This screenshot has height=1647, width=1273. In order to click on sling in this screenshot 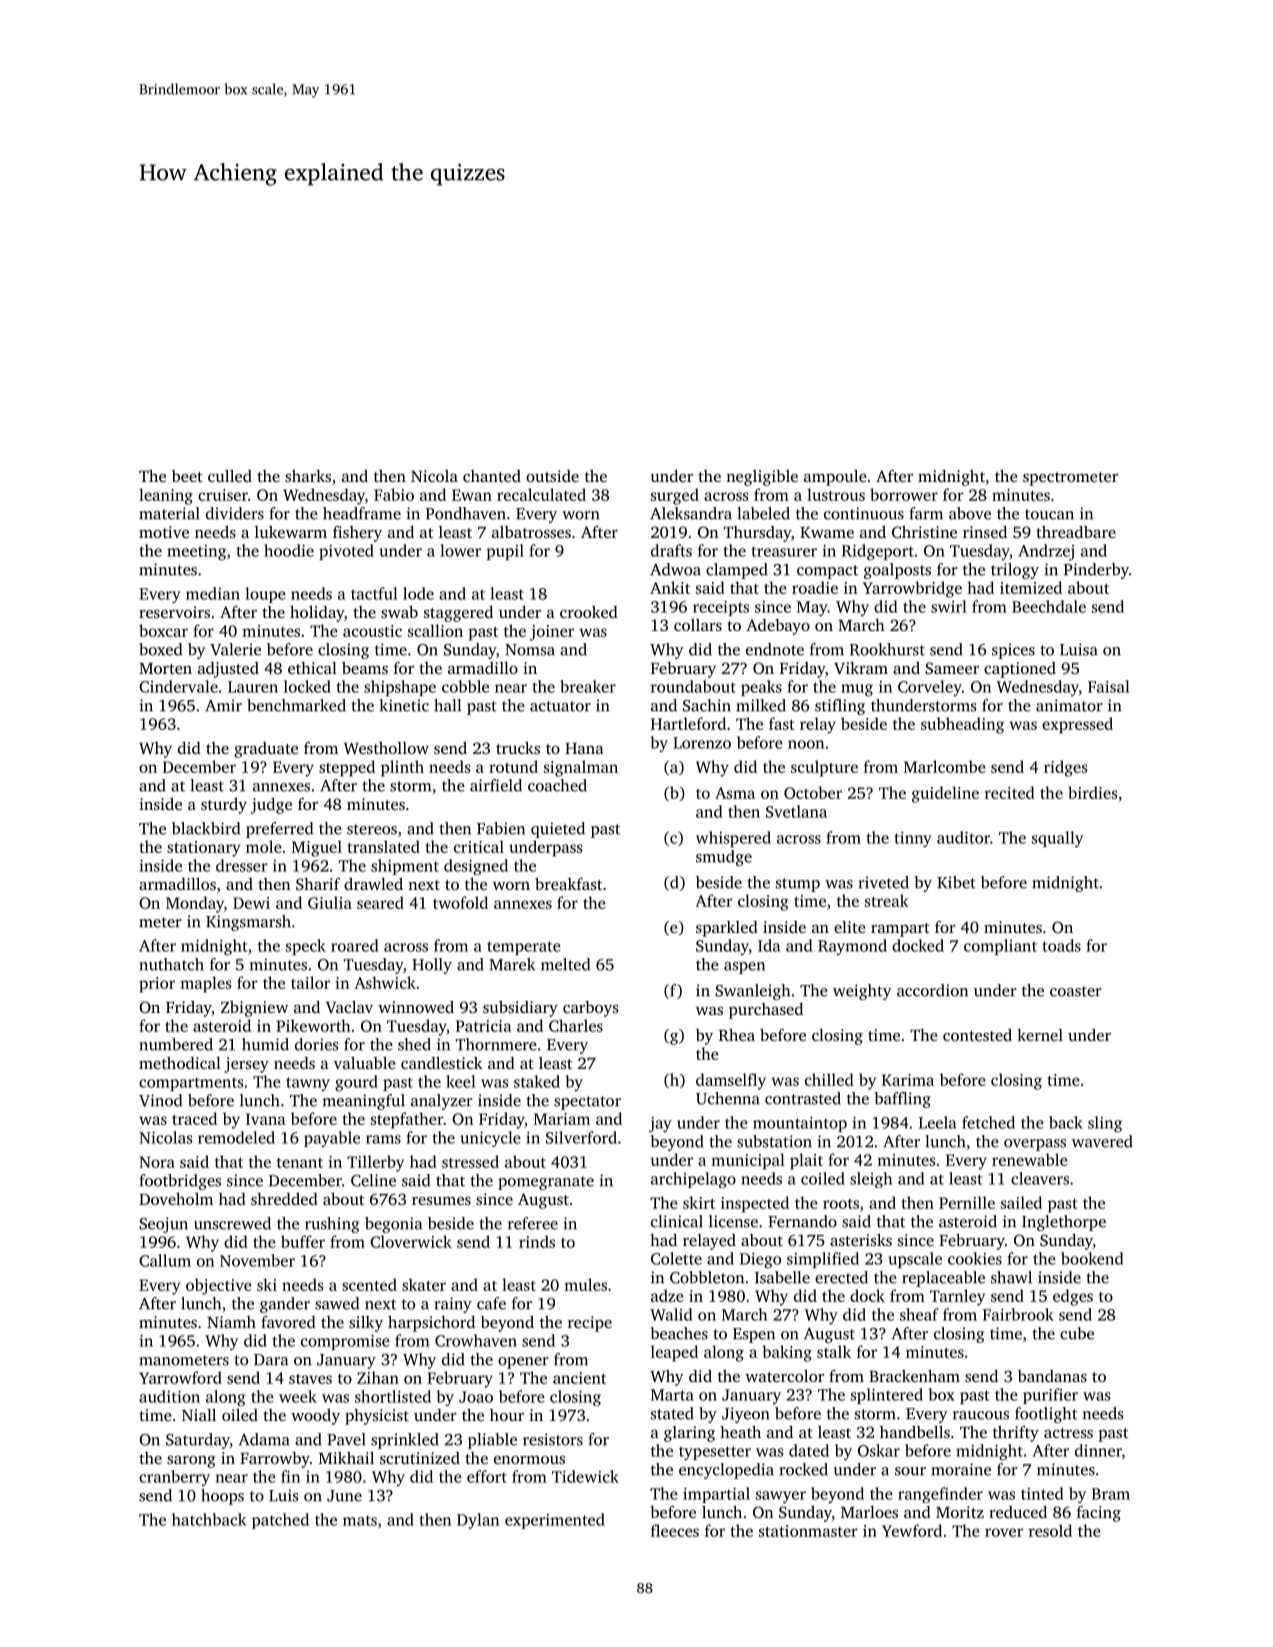, I will do `click(1105, 1124)`.
